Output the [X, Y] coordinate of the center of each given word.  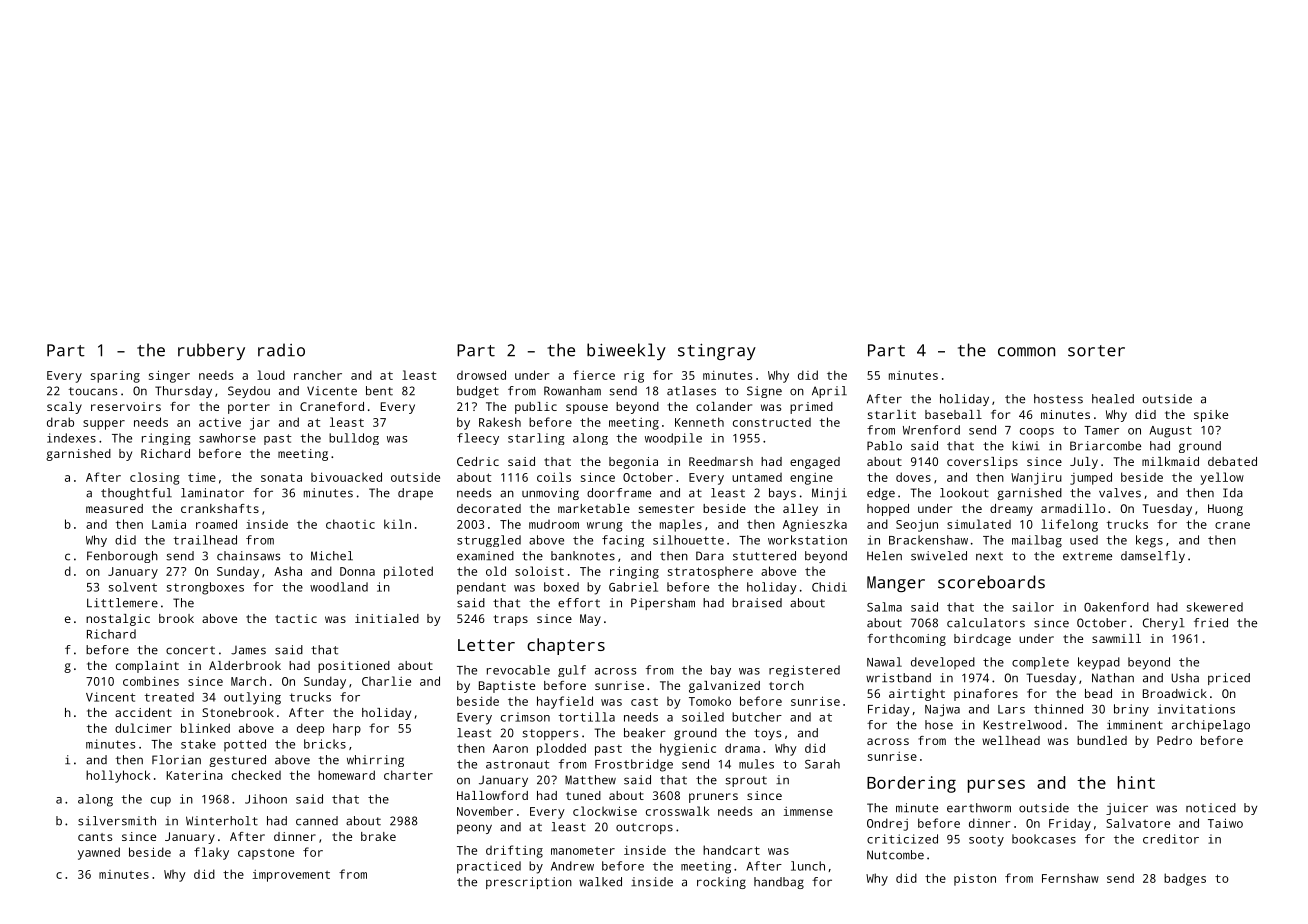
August [1171, 432]
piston [975, 879]
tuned [583, 795]
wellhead [1011, 740]
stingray [717, 351]
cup [161, 802]
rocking [721, 883]
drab [60, 422]
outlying [252, 698]
